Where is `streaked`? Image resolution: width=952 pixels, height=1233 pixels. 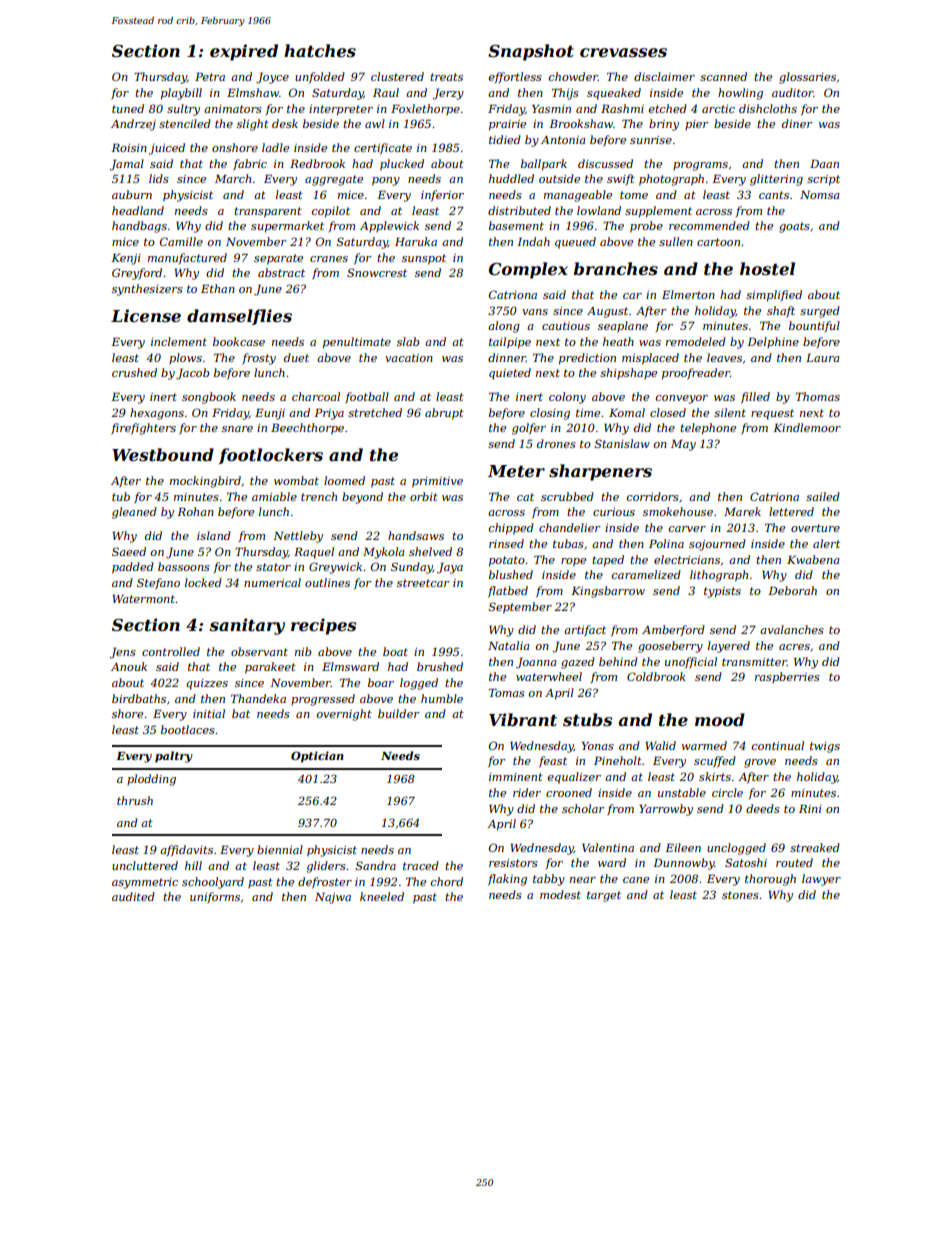
streaked is located at coordinates (815, 847).
